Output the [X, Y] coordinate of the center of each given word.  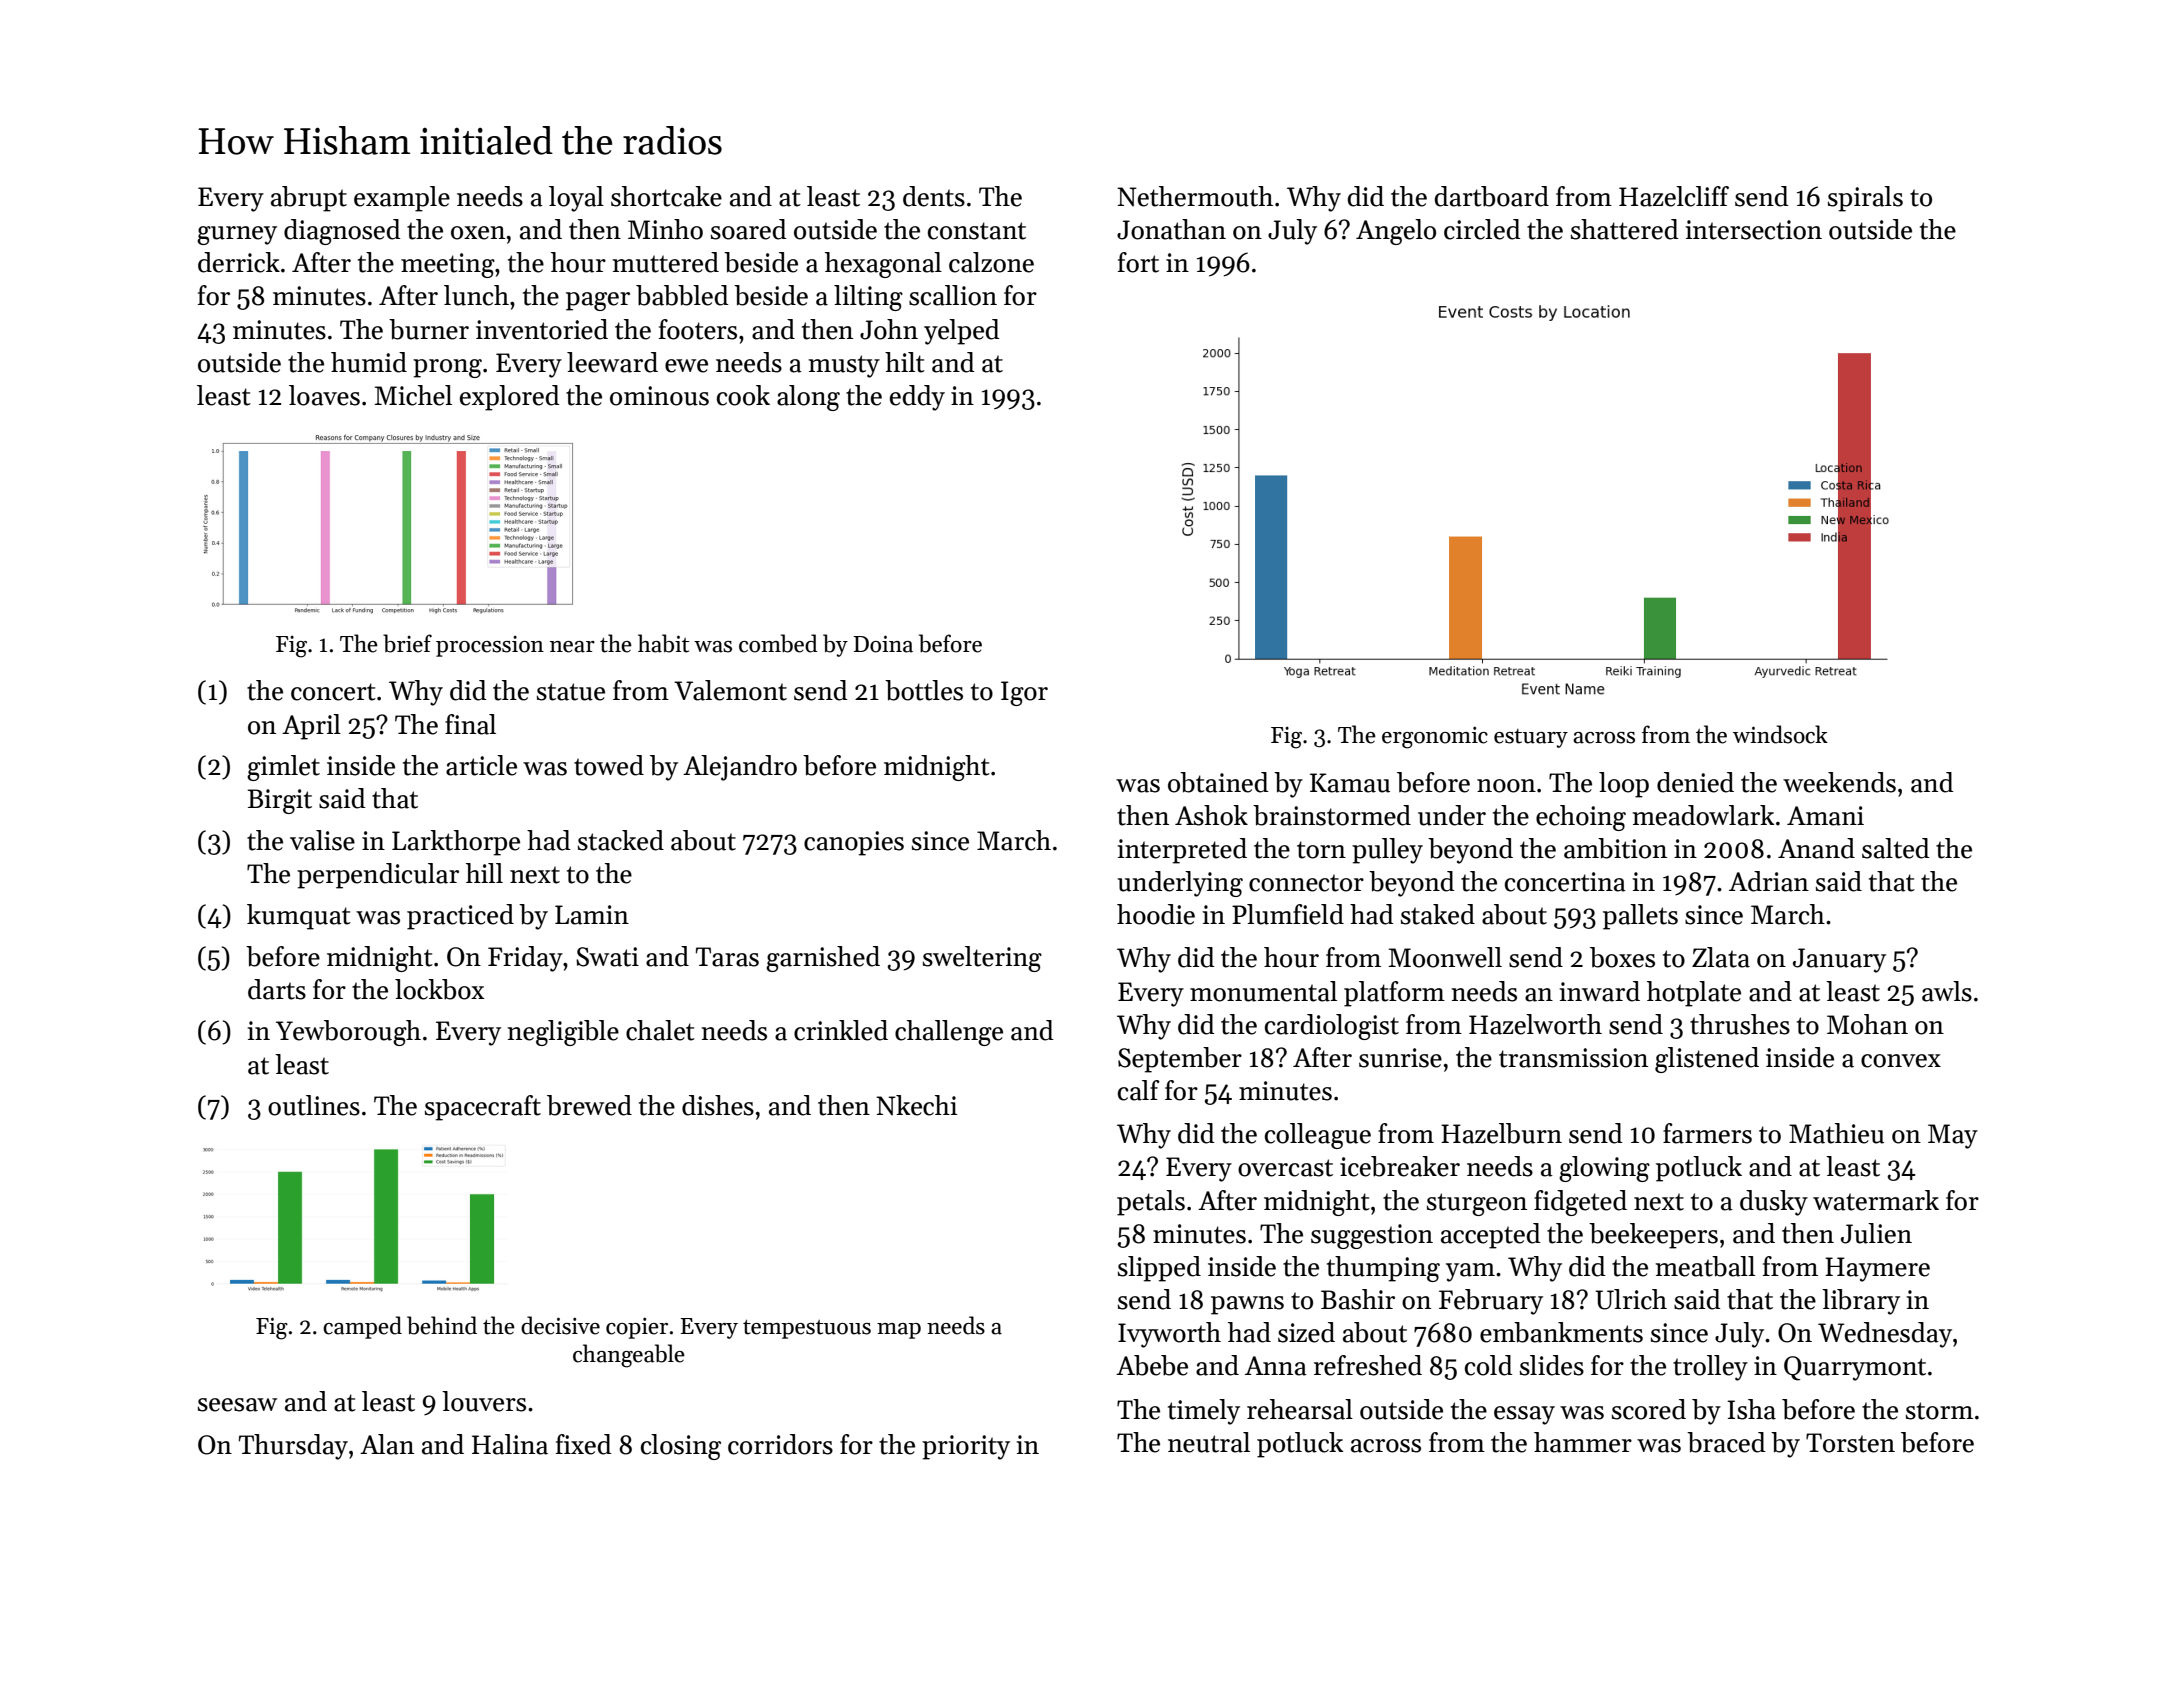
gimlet [283, 768]
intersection [1753, 230]
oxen [478, 233]
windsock [1780, 734]
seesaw [237, 1405]
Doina [883, 644]
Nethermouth [1195, 196]
